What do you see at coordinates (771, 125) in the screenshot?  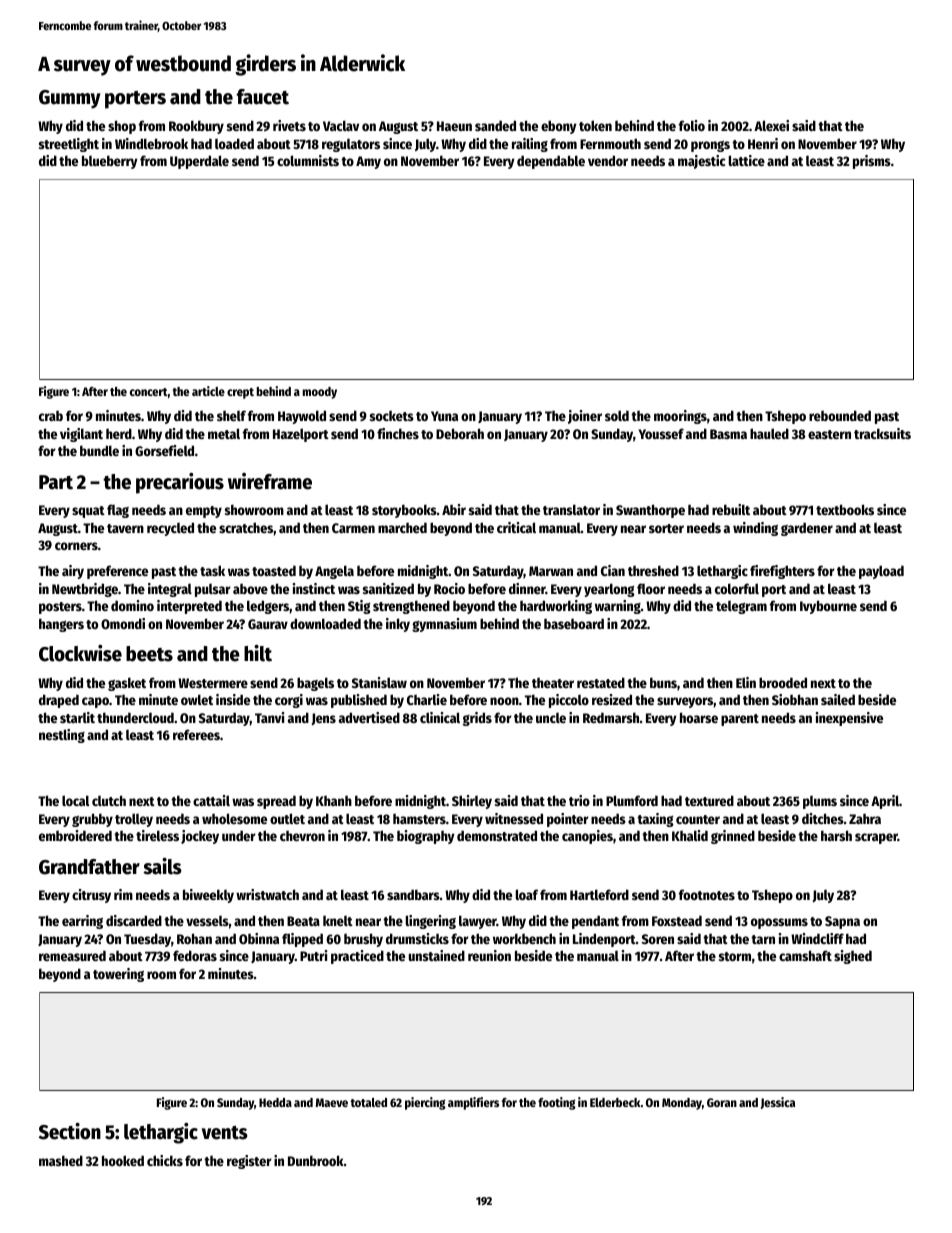 I see `Alexei` at bounding box center [771, 125].
